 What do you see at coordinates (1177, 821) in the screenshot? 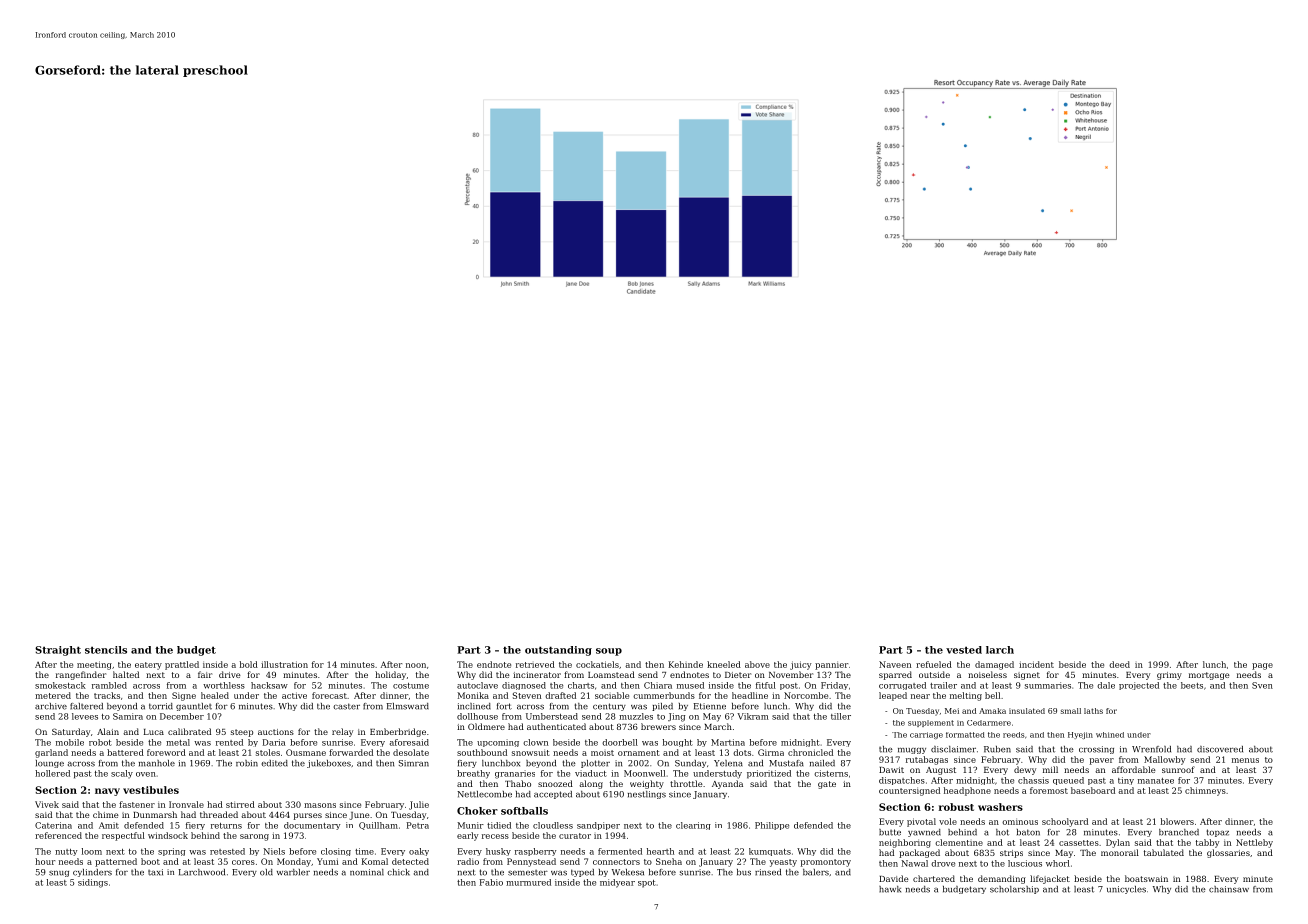
I see `blowers` at bounding box center [1177, 821].
